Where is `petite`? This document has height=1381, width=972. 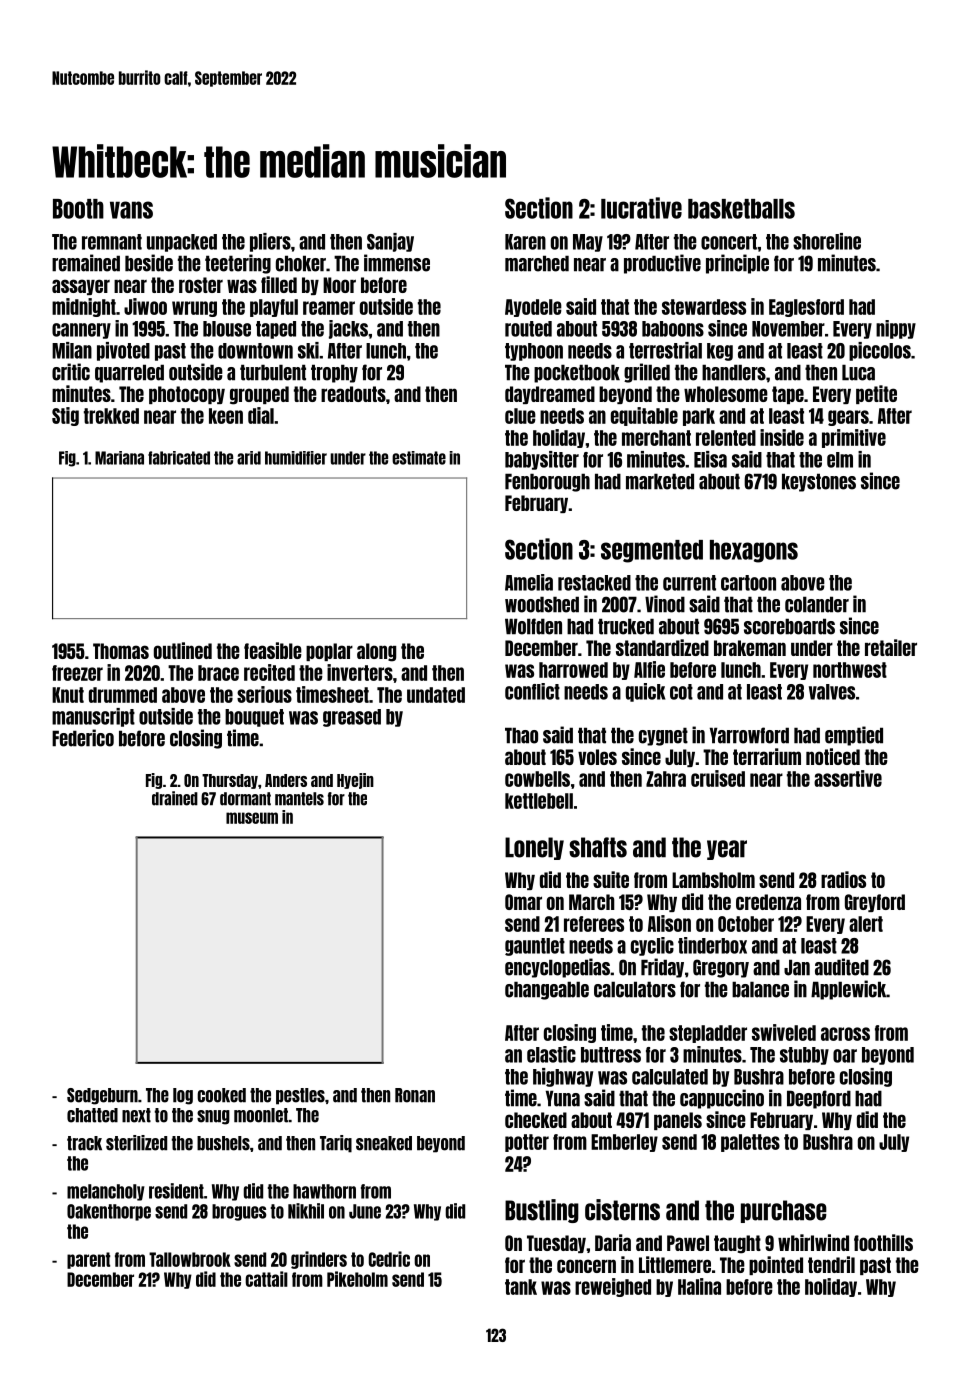 petite is located at coordinates (876, 394).
